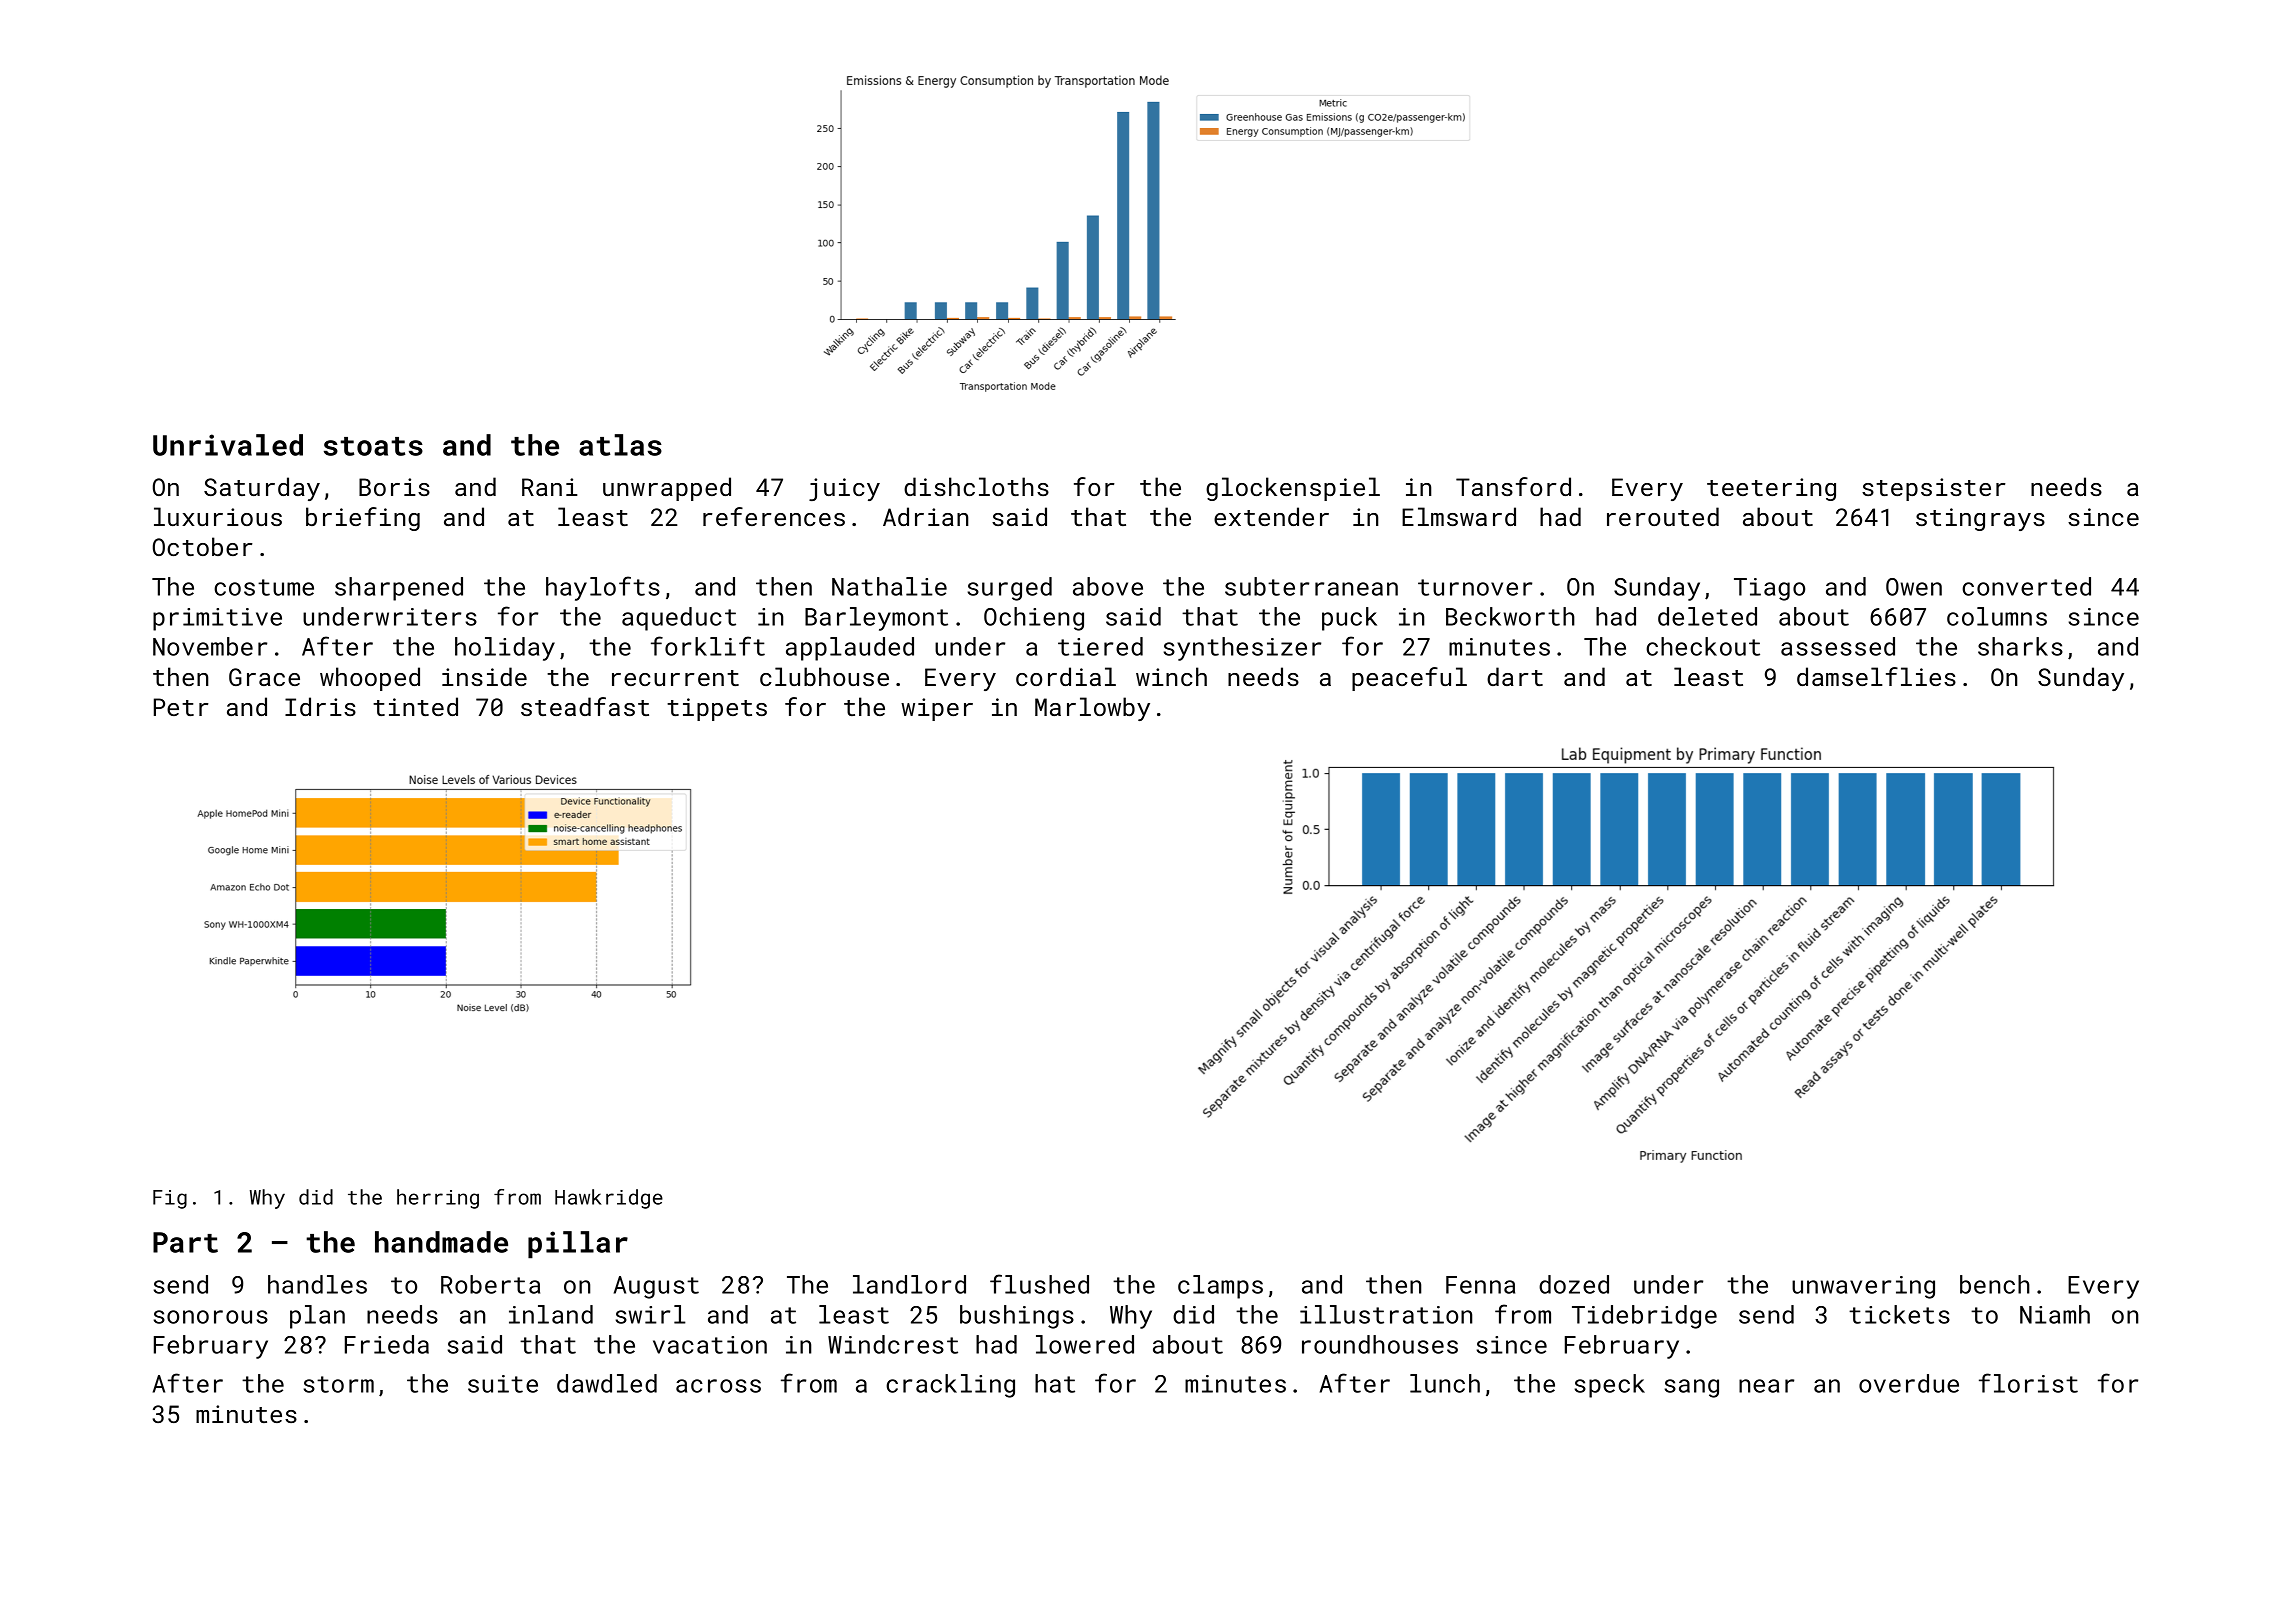 This screenshot has width=2292, height=1620. Describe the element at coordinates (264, 677) in the screenshot. I see `Grace` at that location.
